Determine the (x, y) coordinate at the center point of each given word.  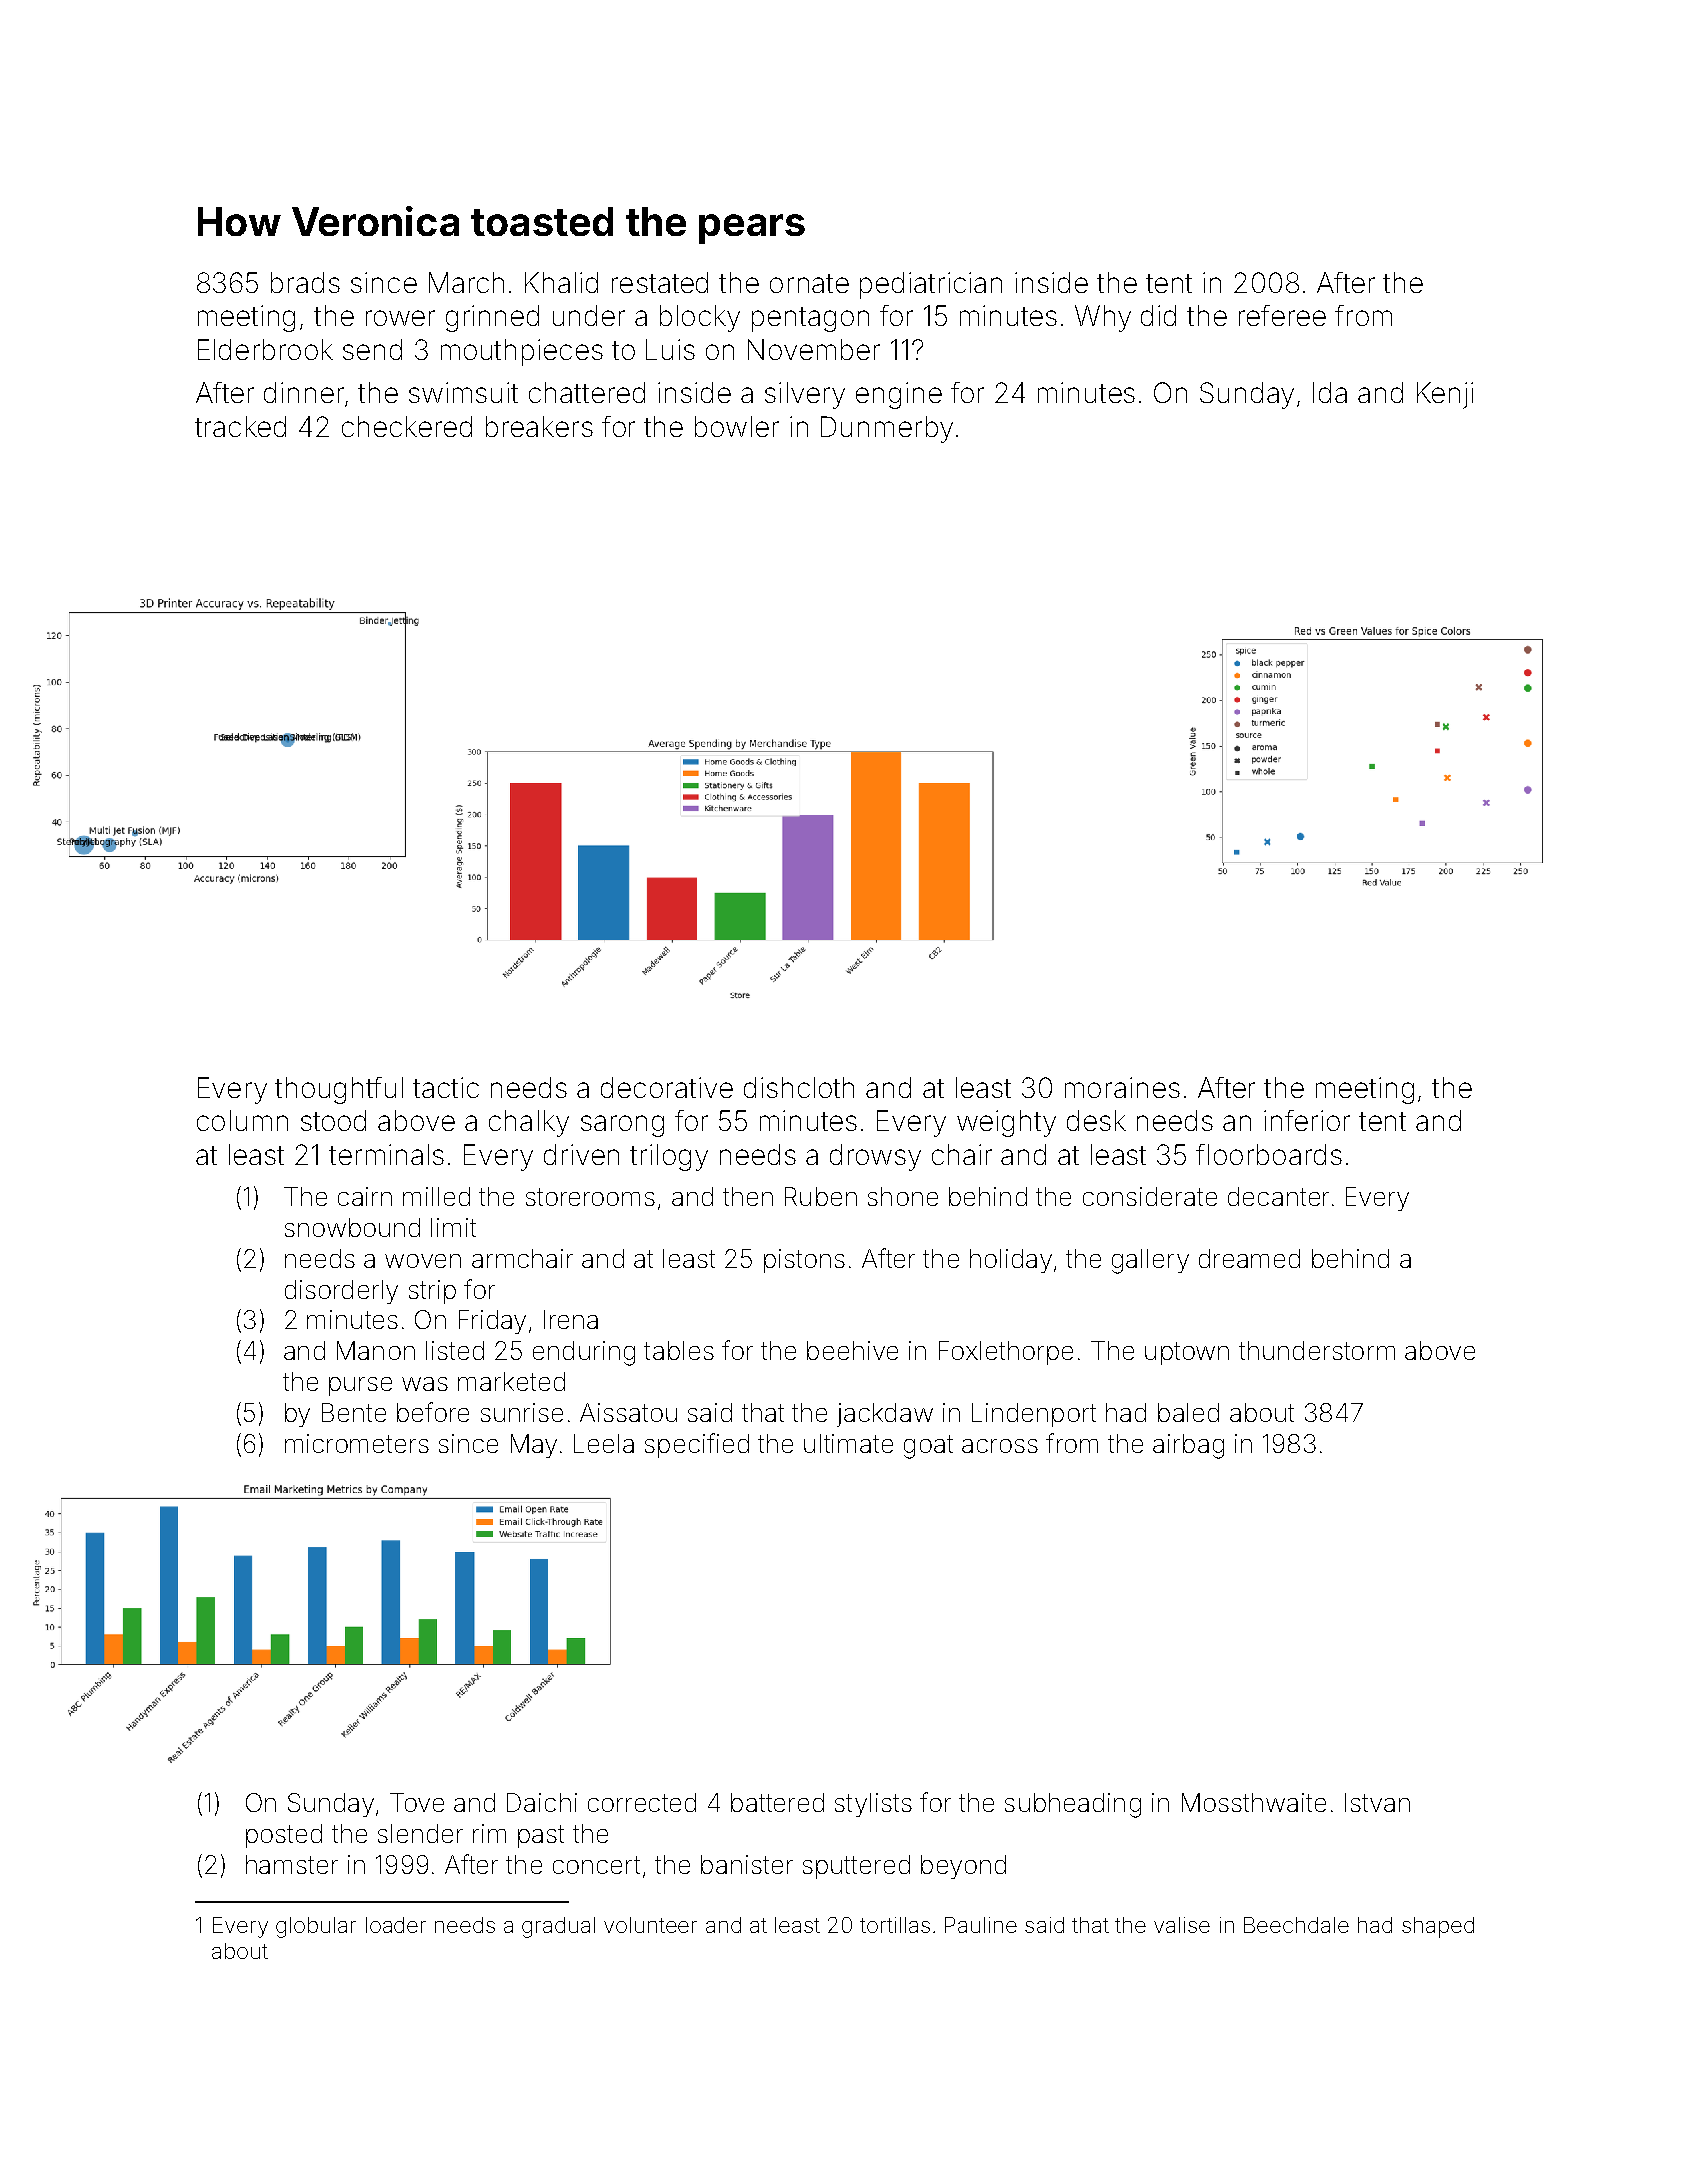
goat (928, 1447)
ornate (809, 283)
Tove (417, 1802)
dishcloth (799, 1087)
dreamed (1249, 1258)
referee (1282, 315)
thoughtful (339, 1090)
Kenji (1445, 395)
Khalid (561, 282)
